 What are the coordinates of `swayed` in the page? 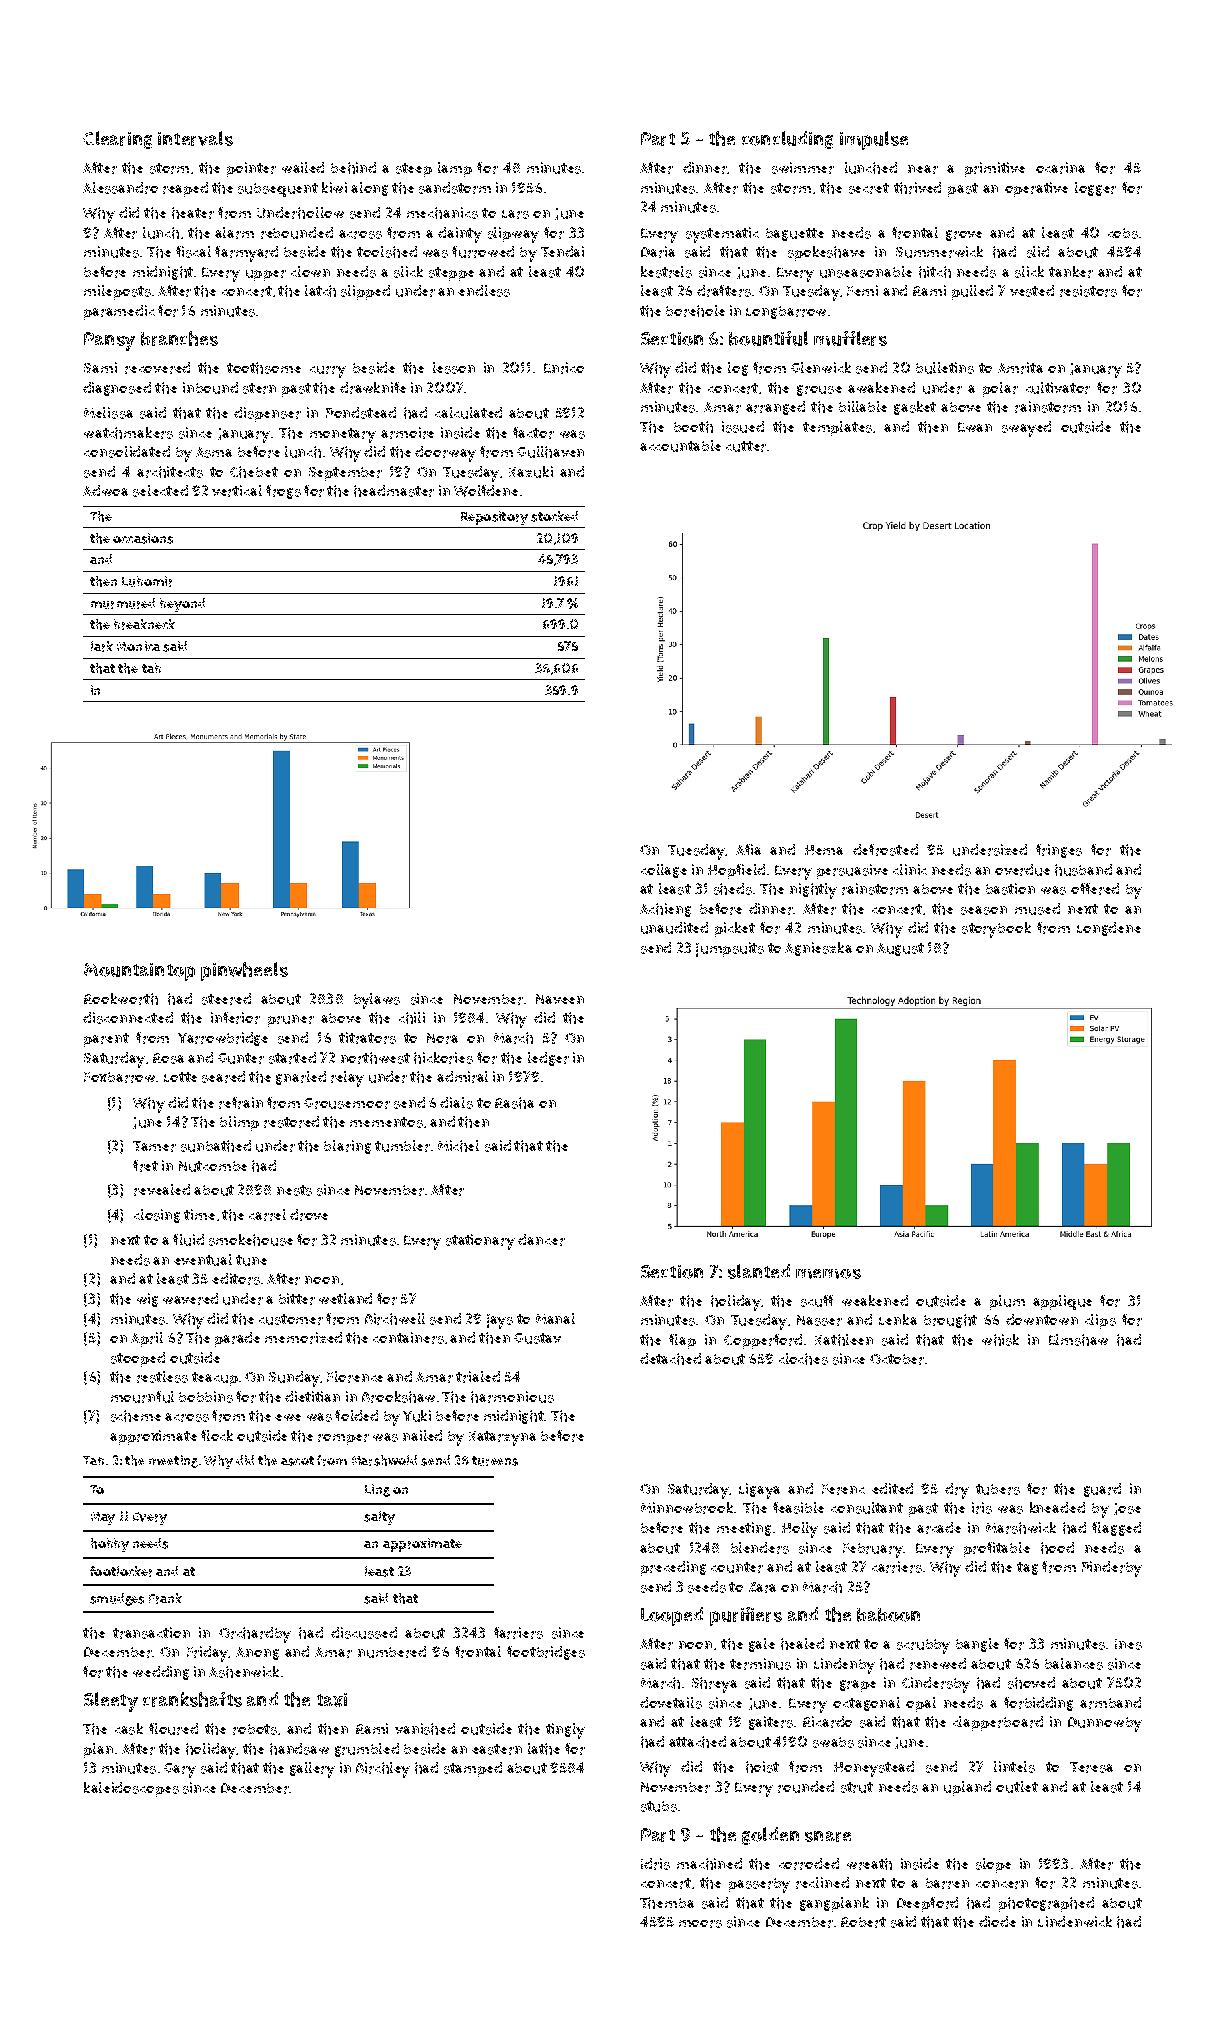 It's located at (1026, 429).
